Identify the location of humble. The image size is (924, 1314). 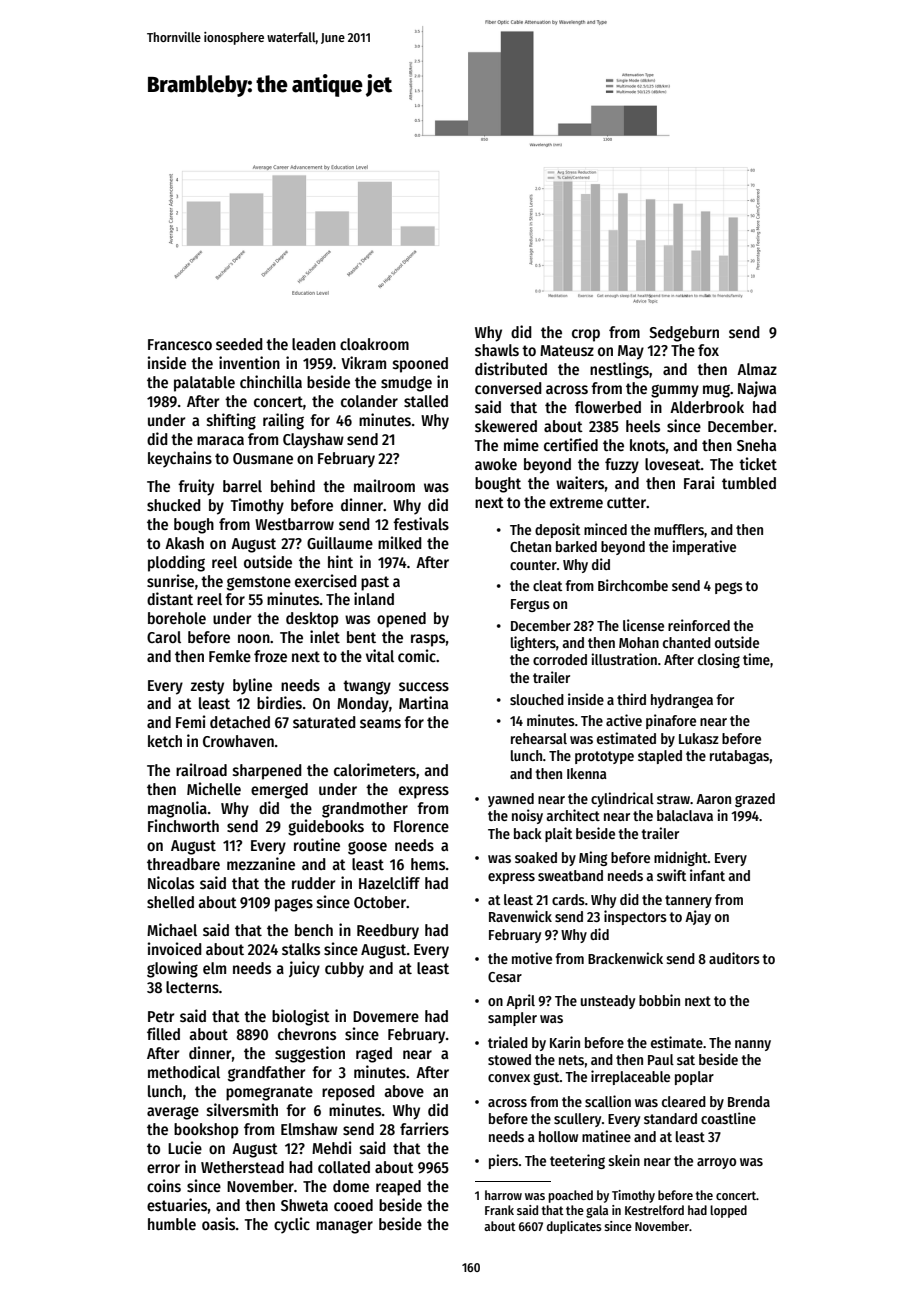
(172, 1224).
